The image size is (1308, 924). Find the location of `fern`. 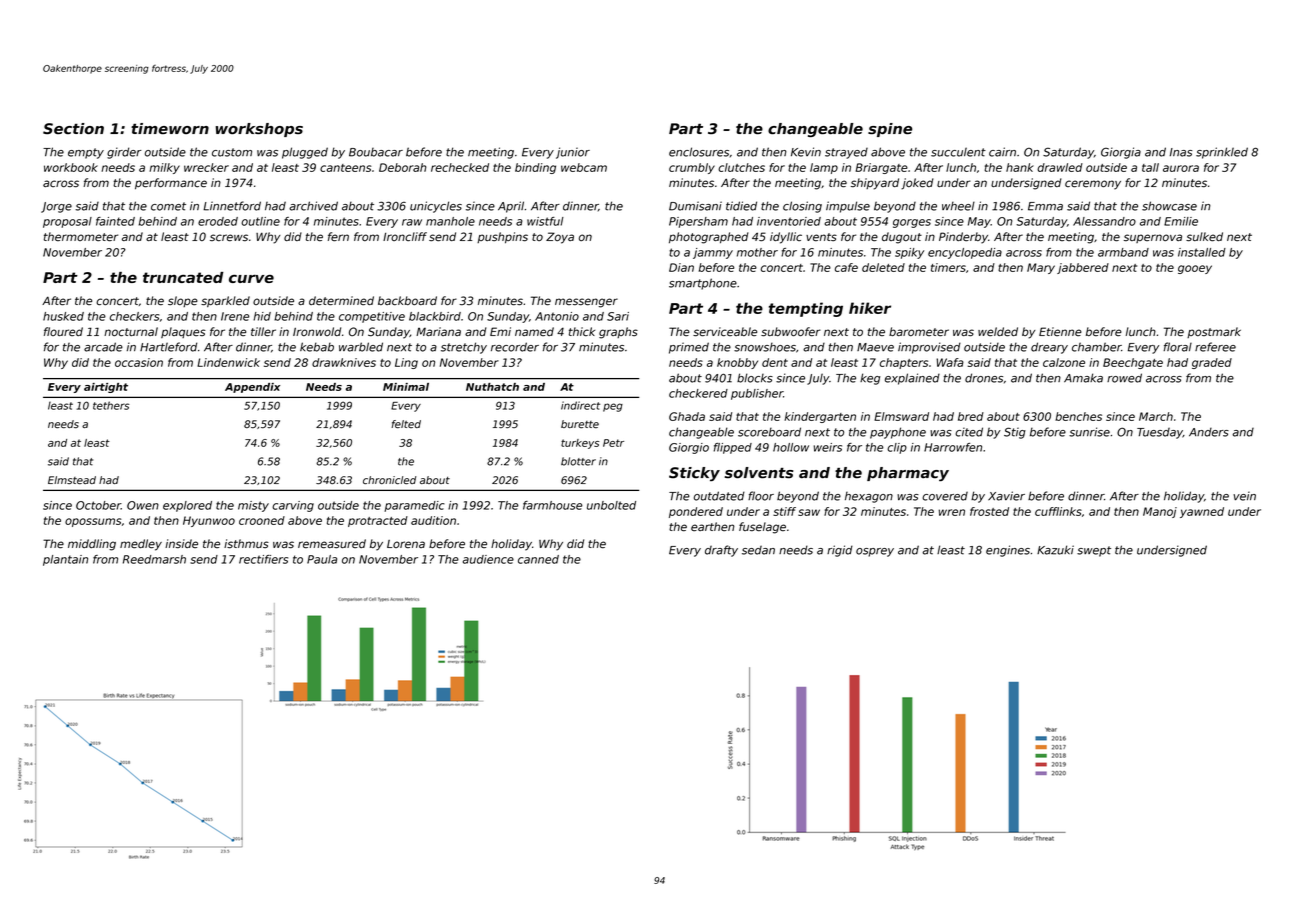

fern is located at coordinates (338, 237).
